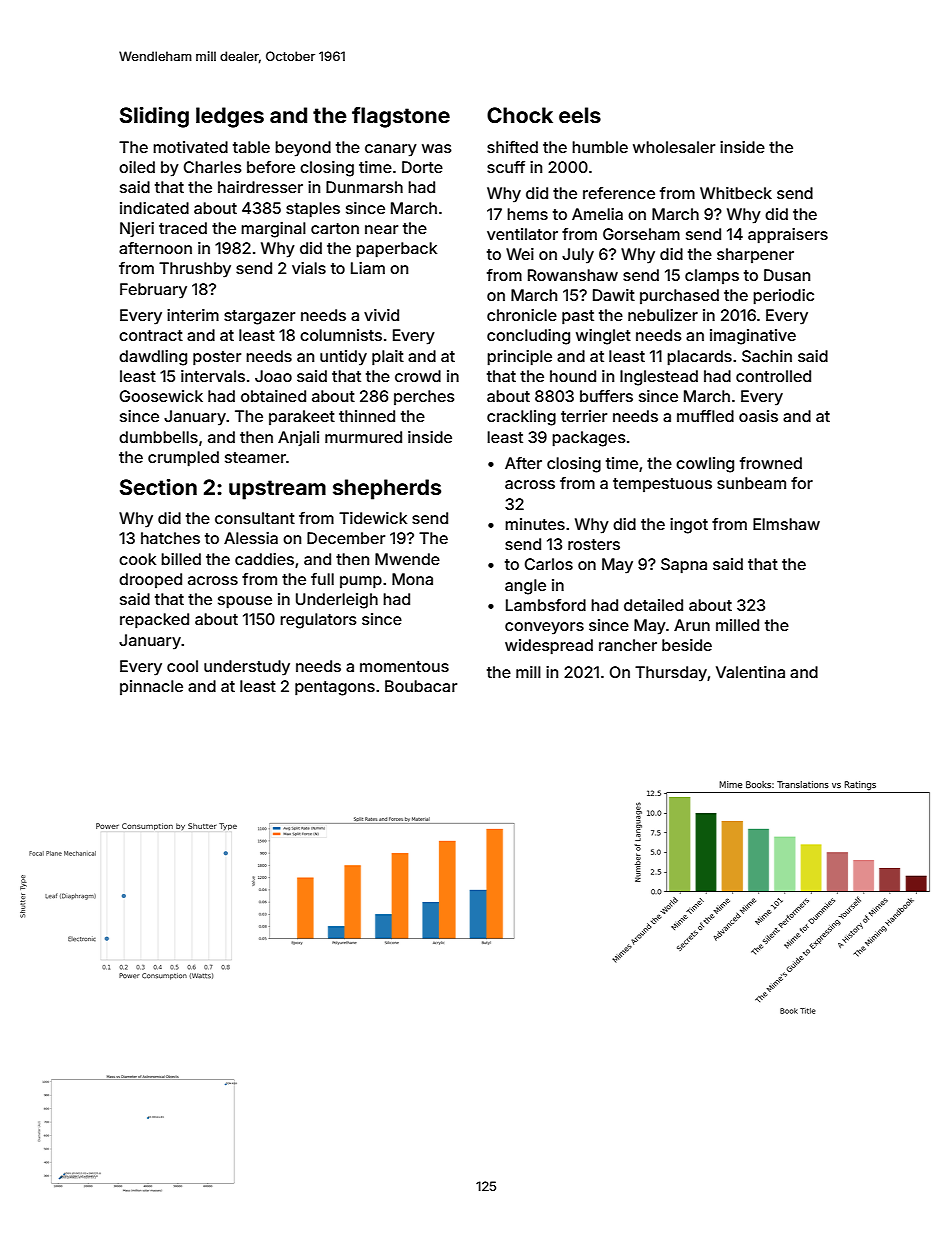 Image resolution: width=952 pixels, height=1233 pixels. What do you see at coordinates (679, 296) in the page?
I see `purchased` at bounding box center [679, 296].
